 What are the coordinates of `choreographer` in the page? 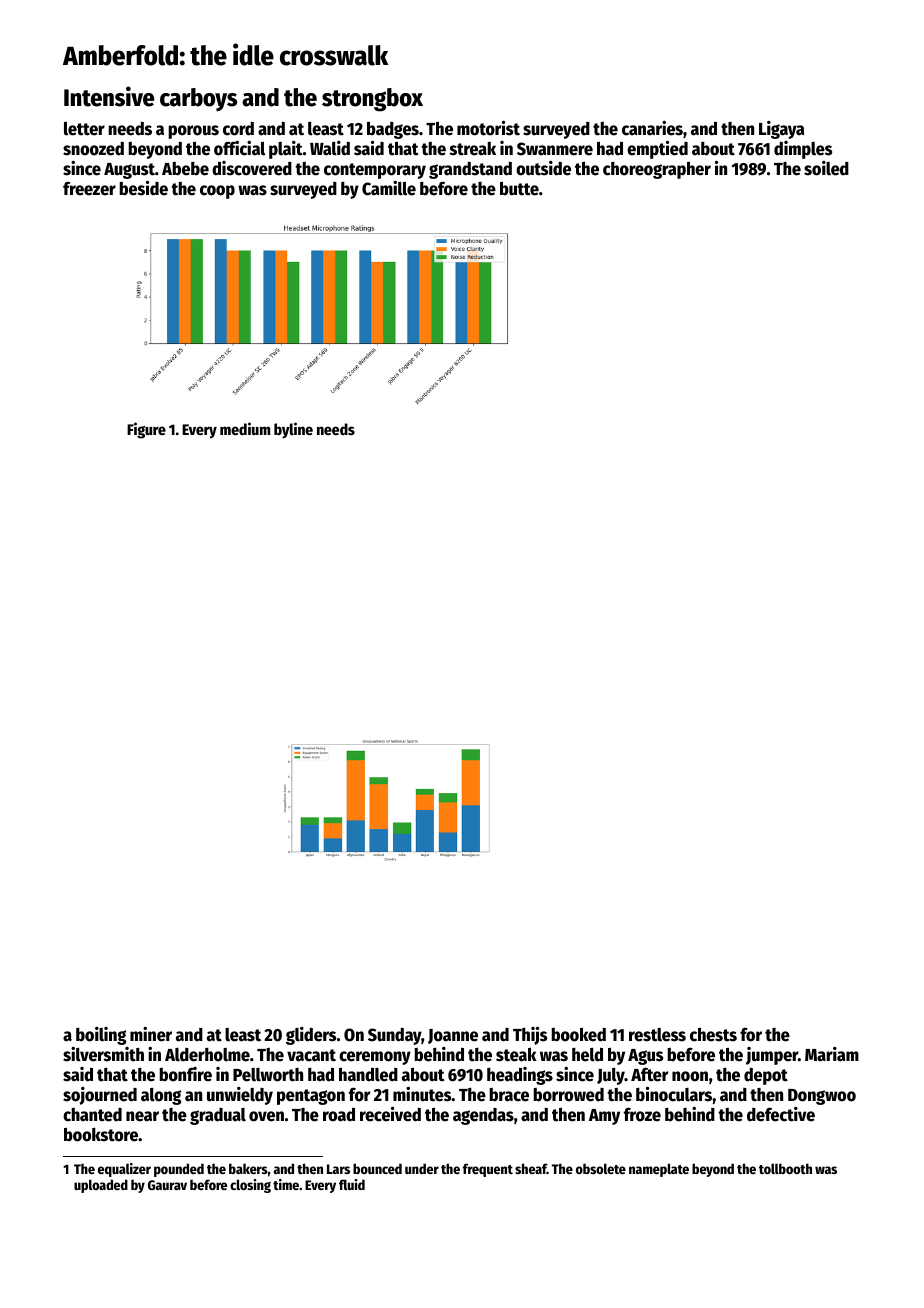 It's located at (657, 170).
